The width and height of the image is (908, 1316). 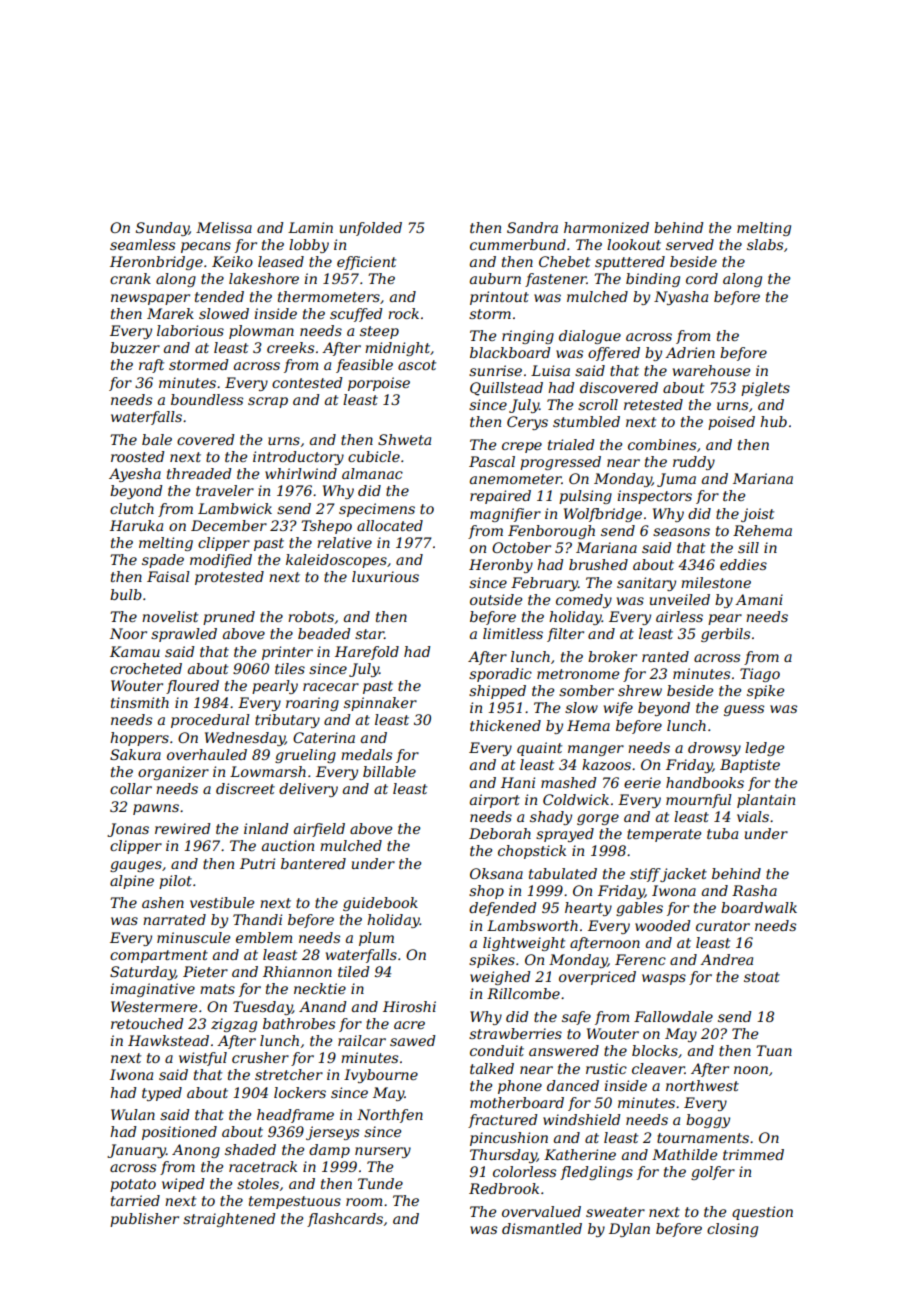 What do you see at coordinates (162, 1094) in the image?
I see `typed` at bounding box center [162, 1094].
